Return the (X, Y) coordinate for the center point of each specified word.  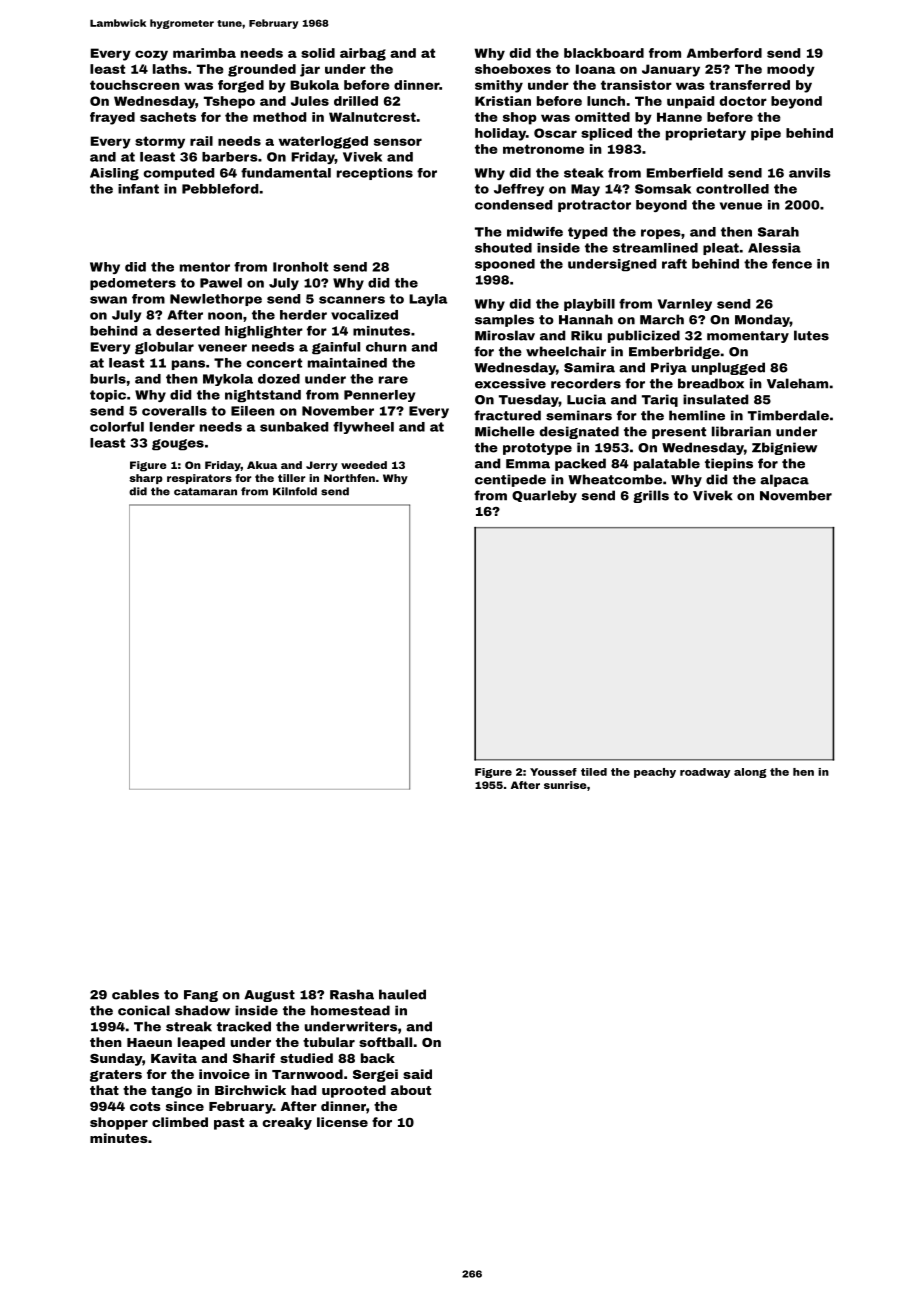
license (342, 1122)
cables (135, 994)
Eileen (253, 411)
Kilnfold (295, 491)
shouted (503, 248)
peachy (655, 773)
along (750, 773)
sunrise (565, 785)
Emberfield (685, 173)
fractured (507, 415)
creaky (287, 1123)
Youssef (553, 772)
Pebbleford (220, 189)
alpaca (784, 480)
